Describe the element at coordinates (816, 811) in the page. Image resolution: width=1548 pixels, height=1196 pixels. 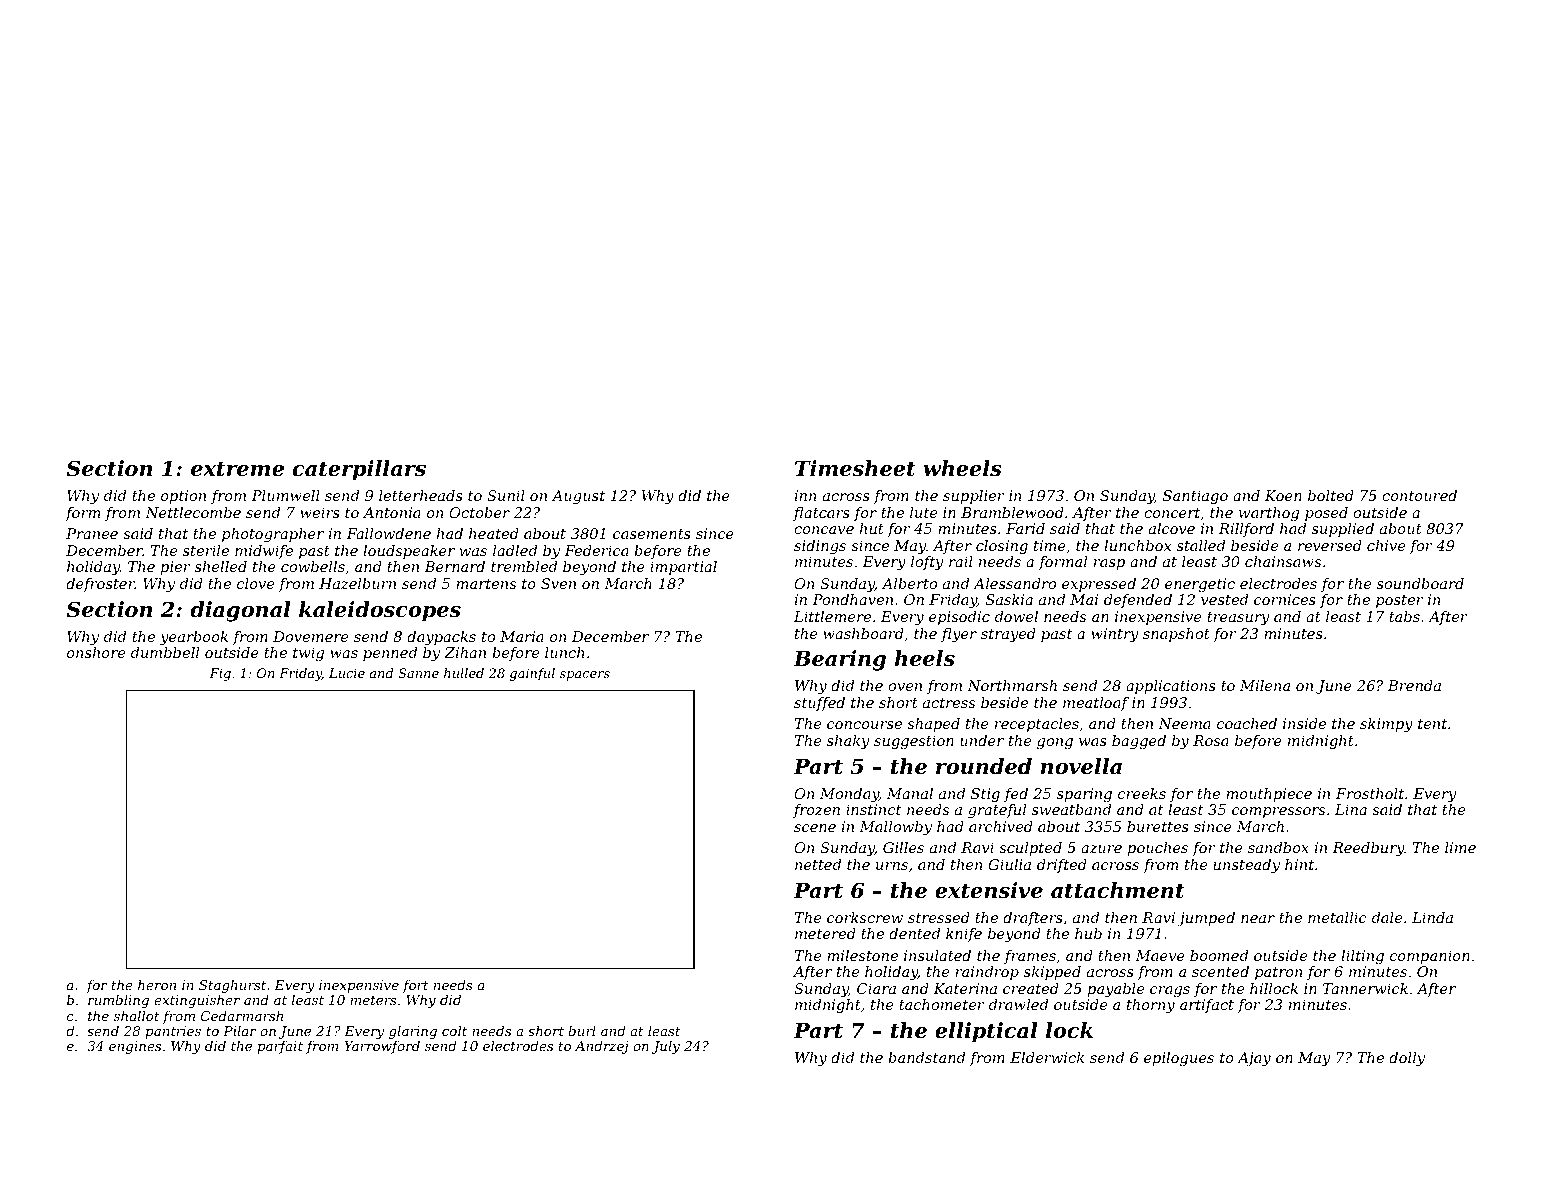
I see `frozen` at that location.
